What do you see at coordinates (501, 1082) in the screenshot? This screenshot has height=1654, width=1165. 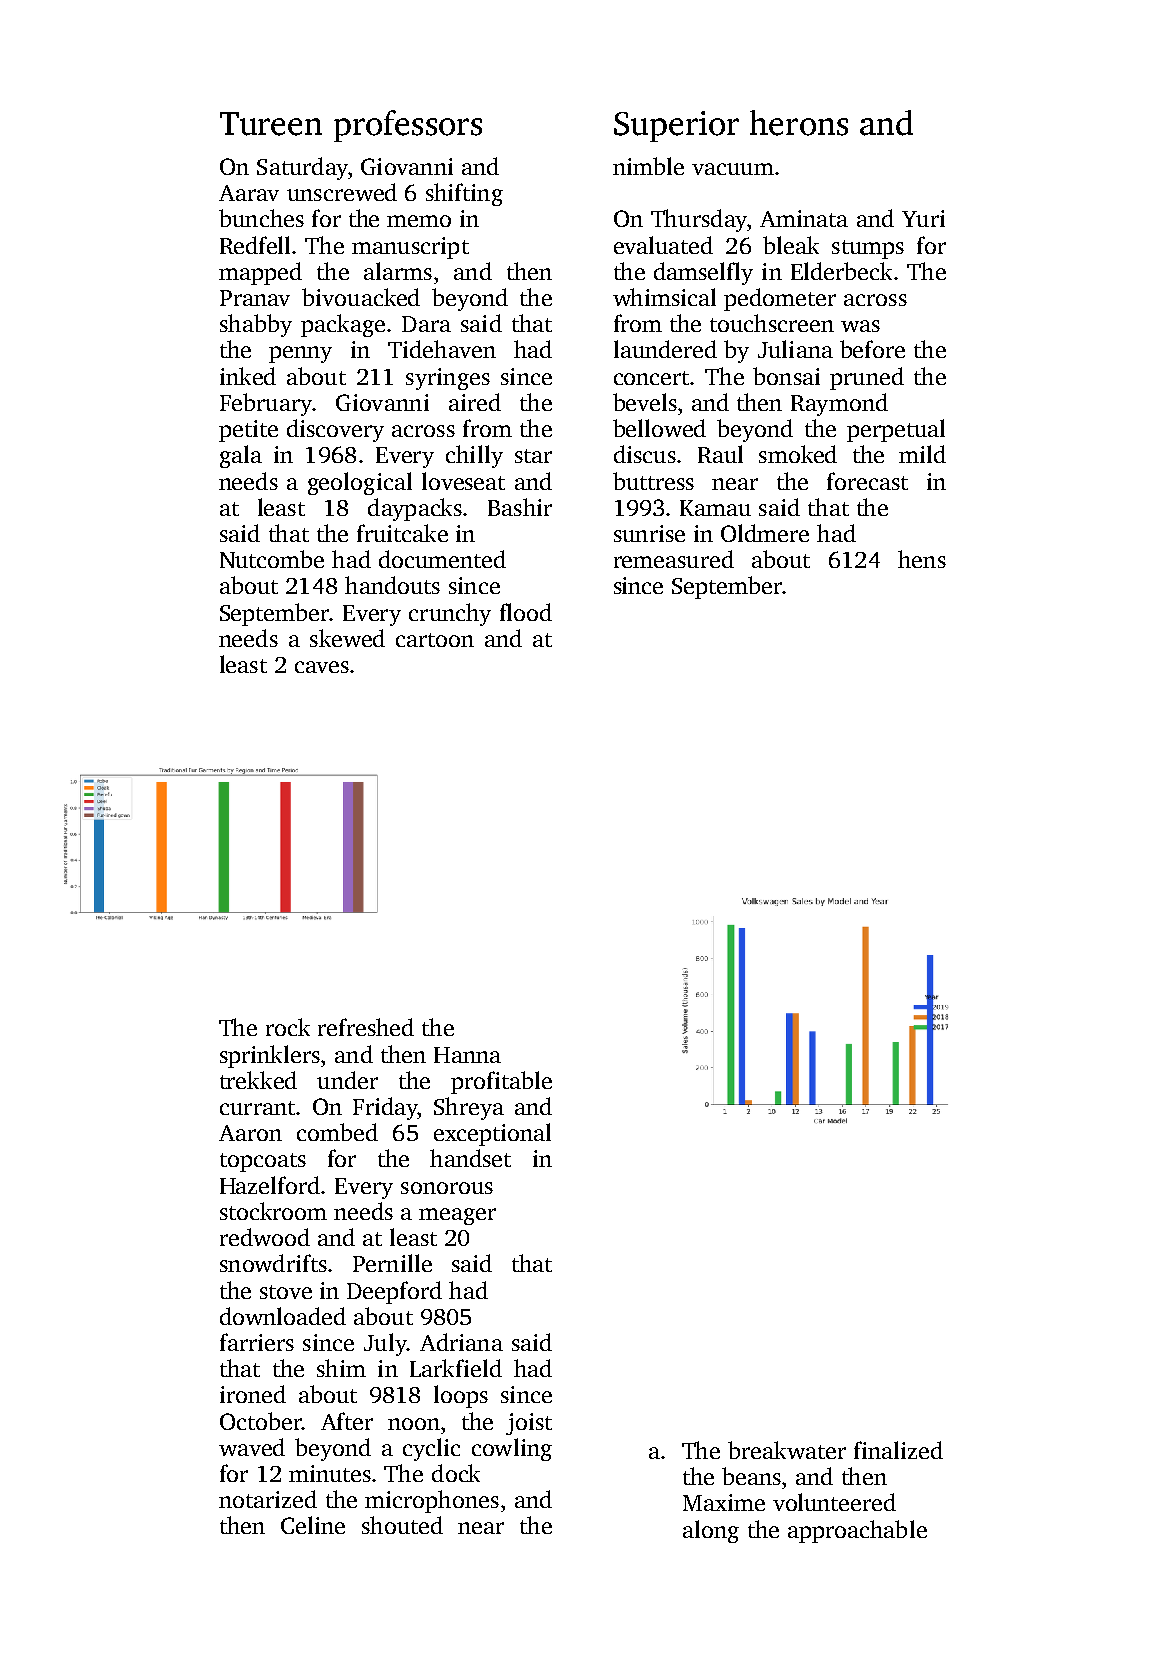 I see `profitable` at bounding box center [501, 1082].
